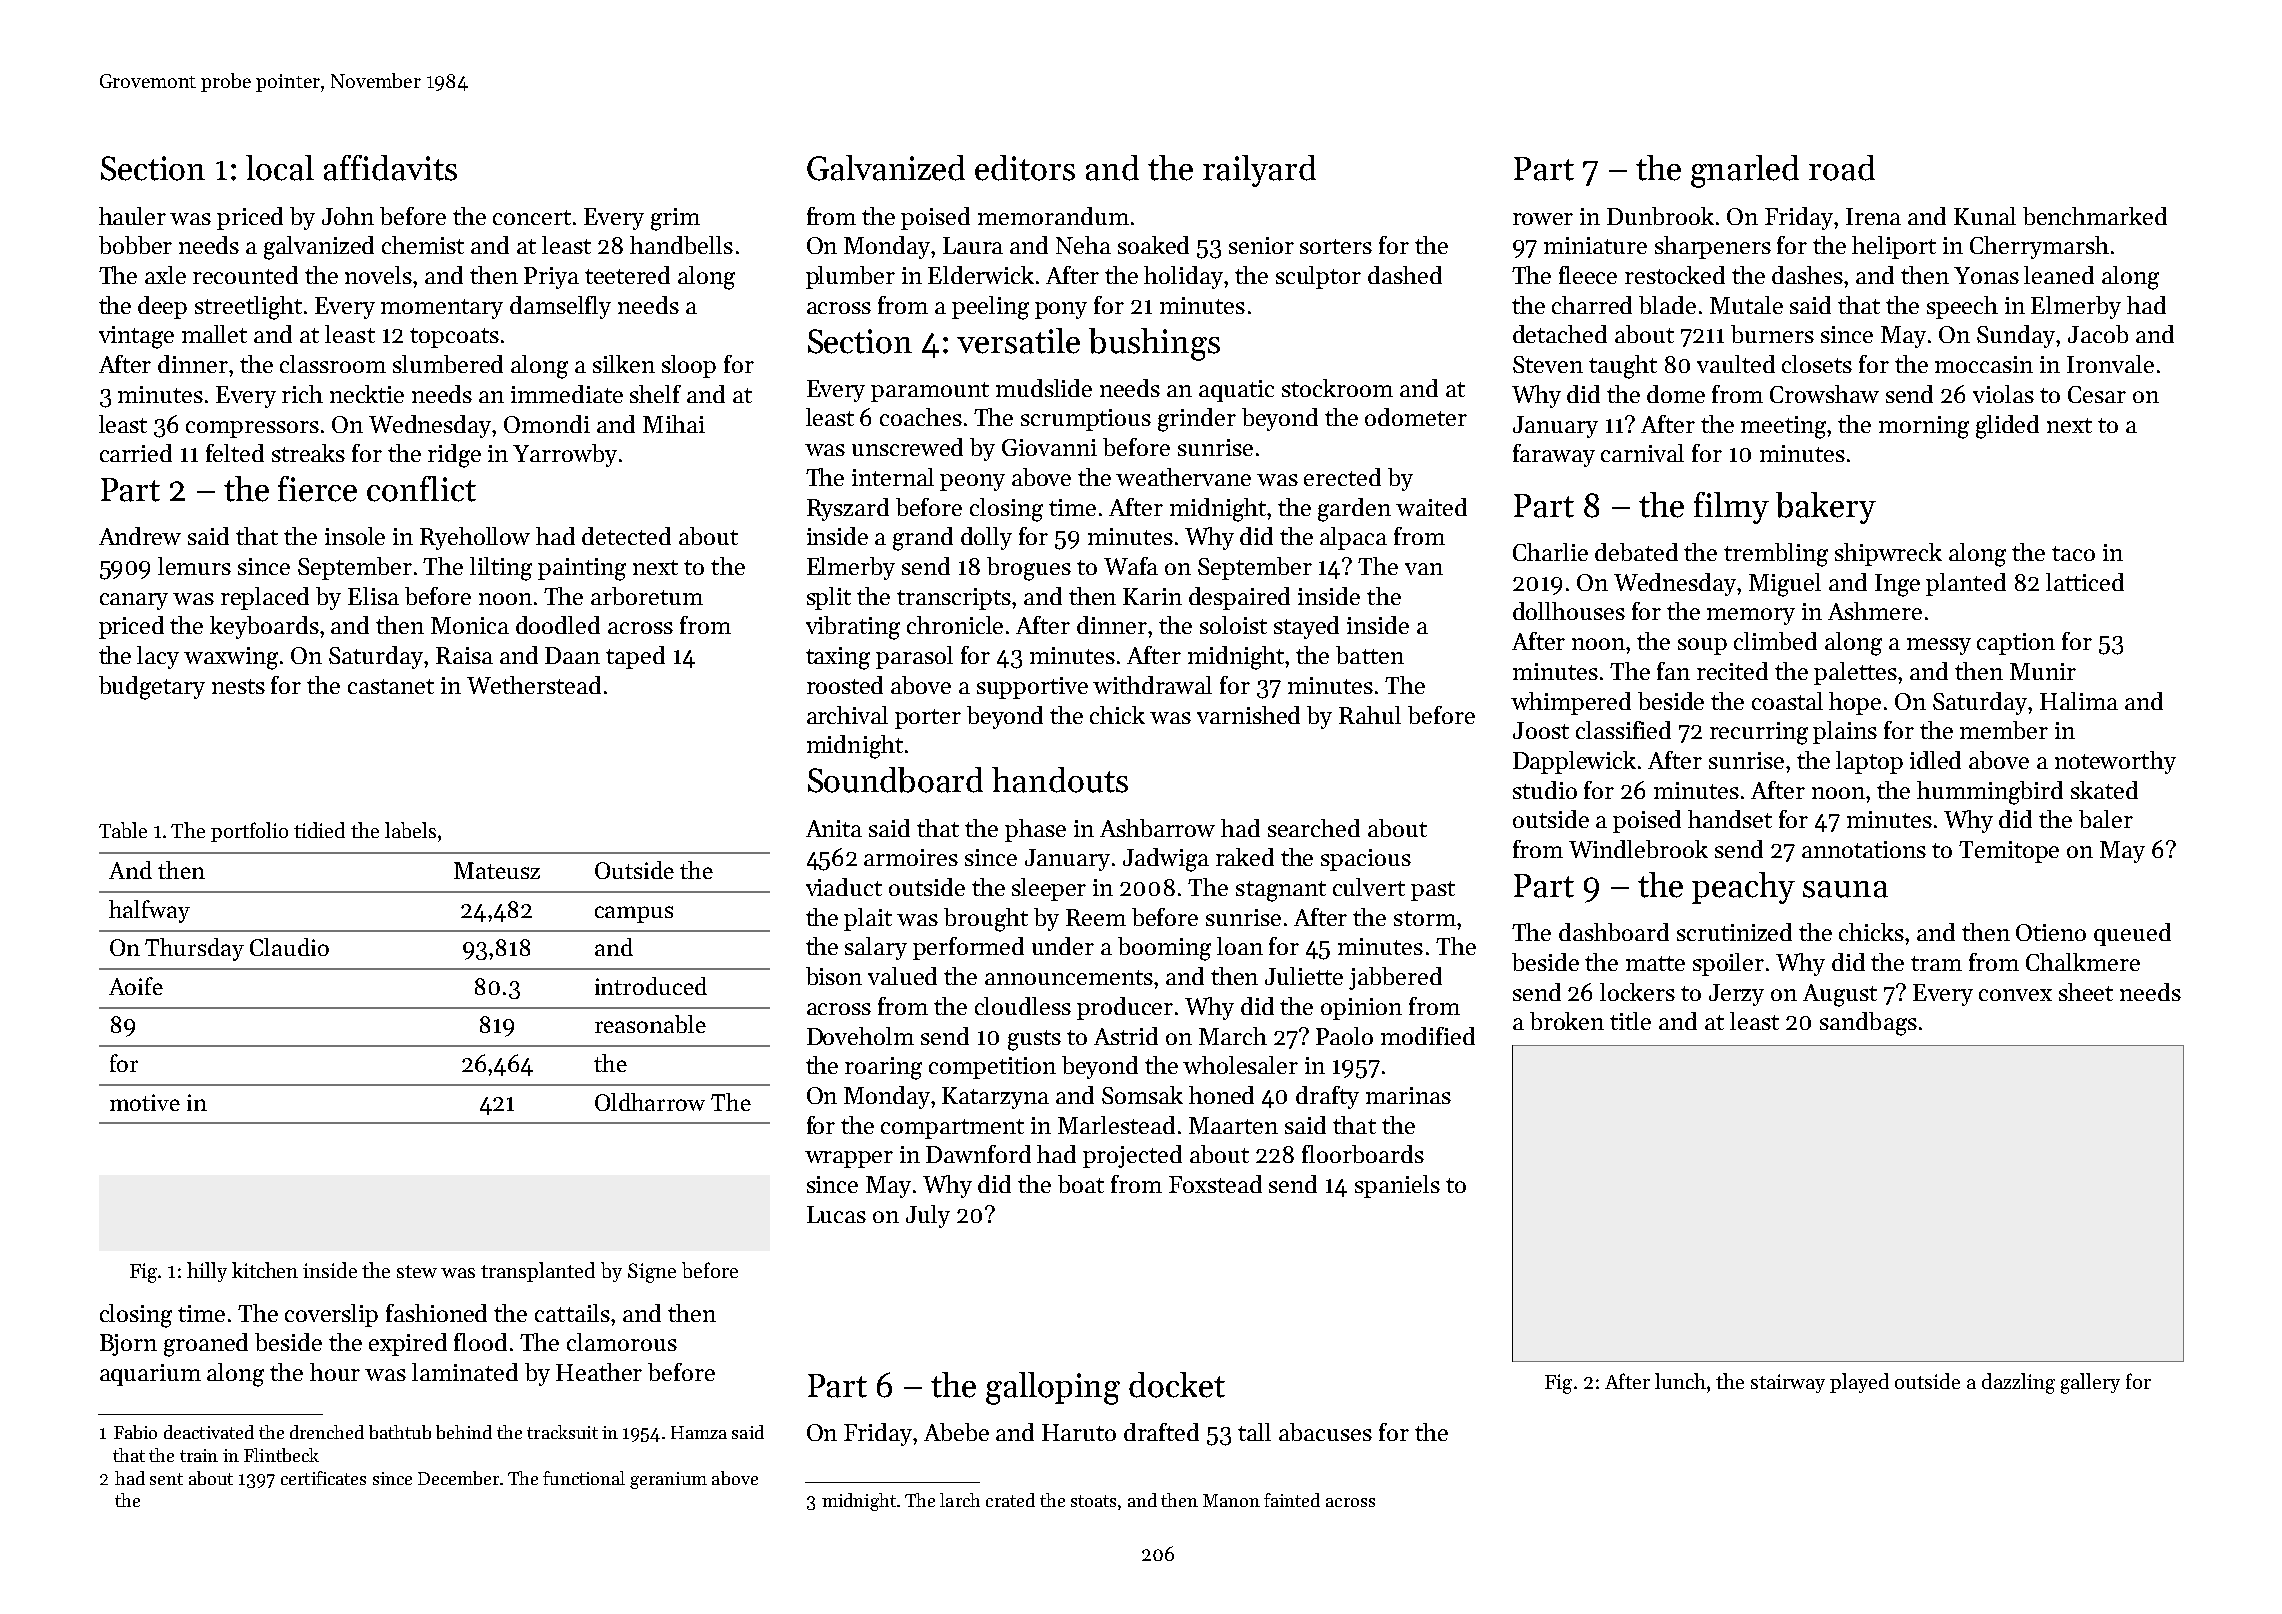  Describe the element at coordinates (1842, 168) in the image. I see `road` at that location.
